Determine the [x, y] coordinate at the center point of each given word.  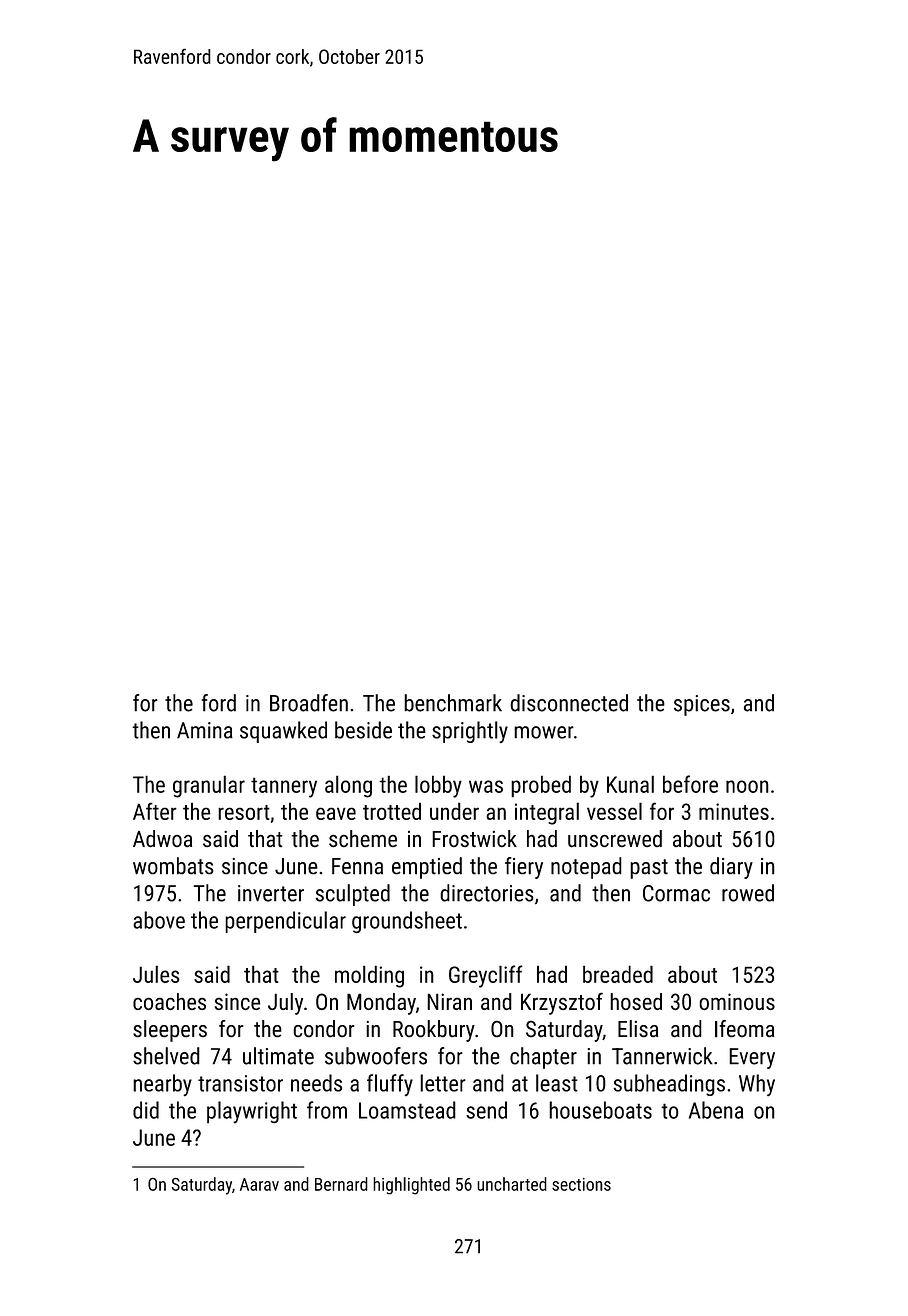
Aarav [259, 1184]
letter [443, 1083]
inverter [271, 893]
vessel [614, 811]
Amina [205, 730]
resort [244, 812]
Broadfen [309, 703]
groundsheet [407, 922]
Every [752, 1058]
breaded [618, 974]
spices [702, 705]
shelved [166, 1056]
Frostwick [474, 838]
